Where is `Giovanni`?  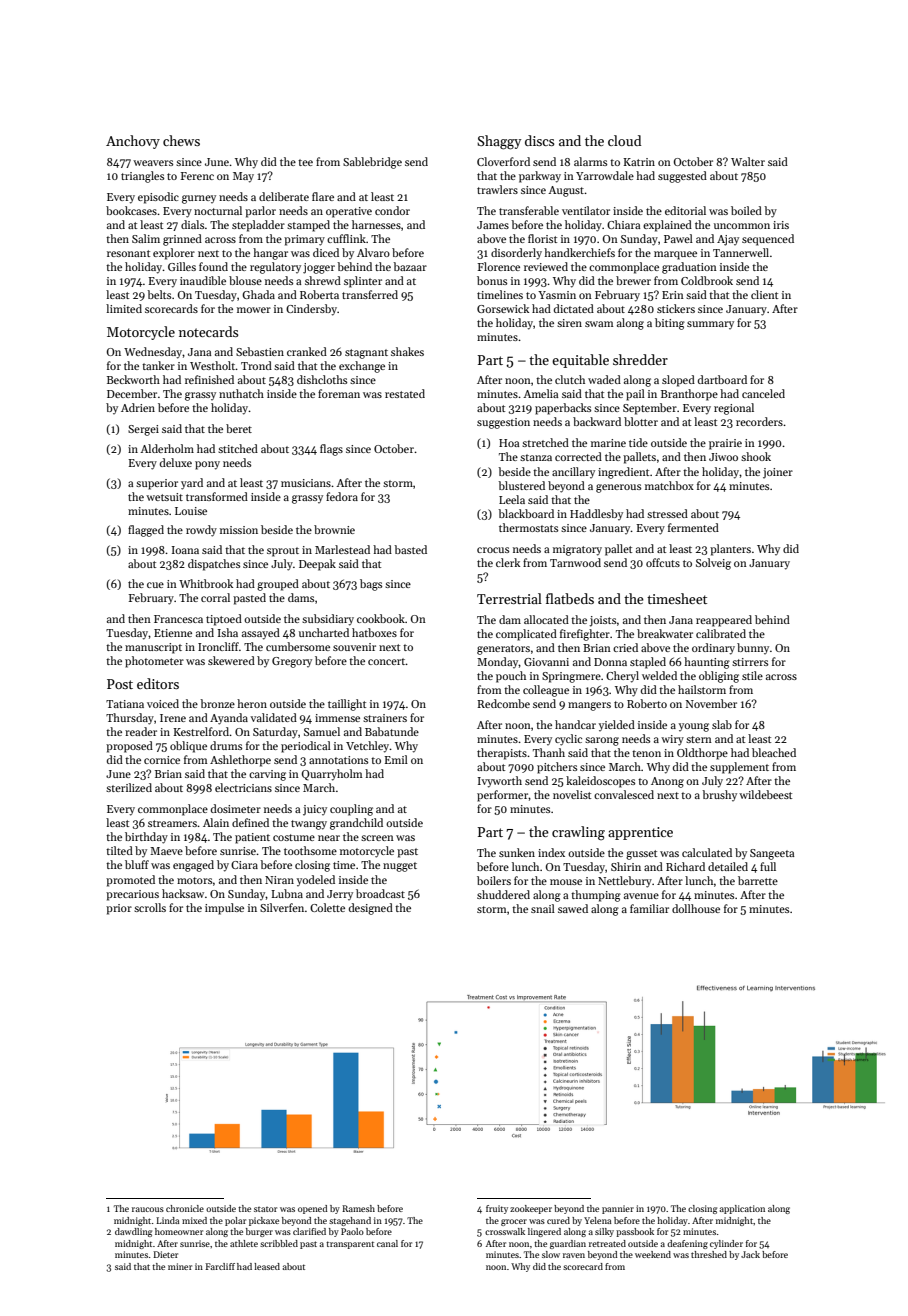
Giovanni is located at coordinates (546, 662).
